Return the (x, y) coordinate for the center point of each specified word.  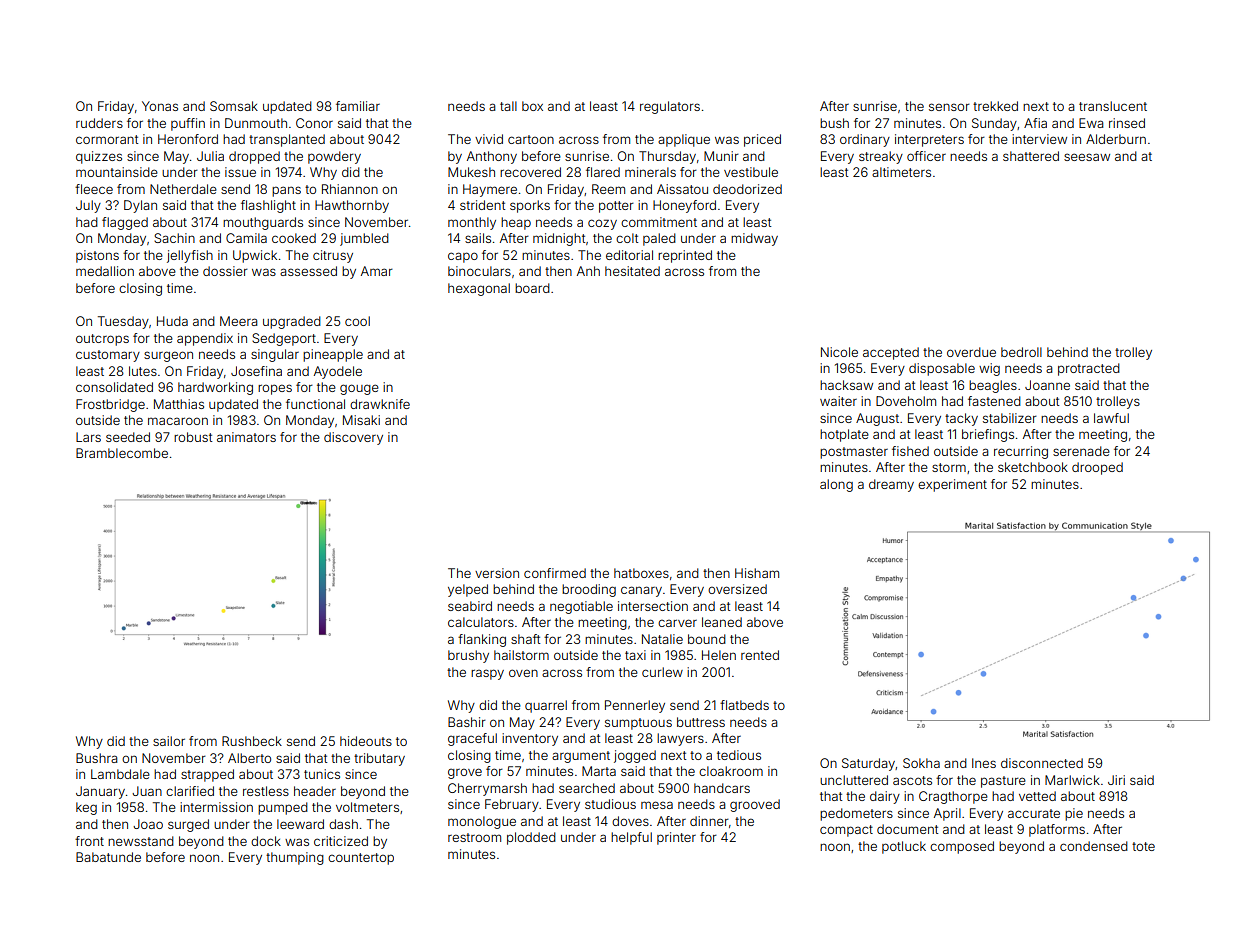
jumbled (364, 239)
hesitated (632, 271)
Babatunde (108, 857)
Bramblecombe (122, 453)
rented (760, 655)
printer (676, 838)
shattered (1031, 156)
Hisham (757, 573)
